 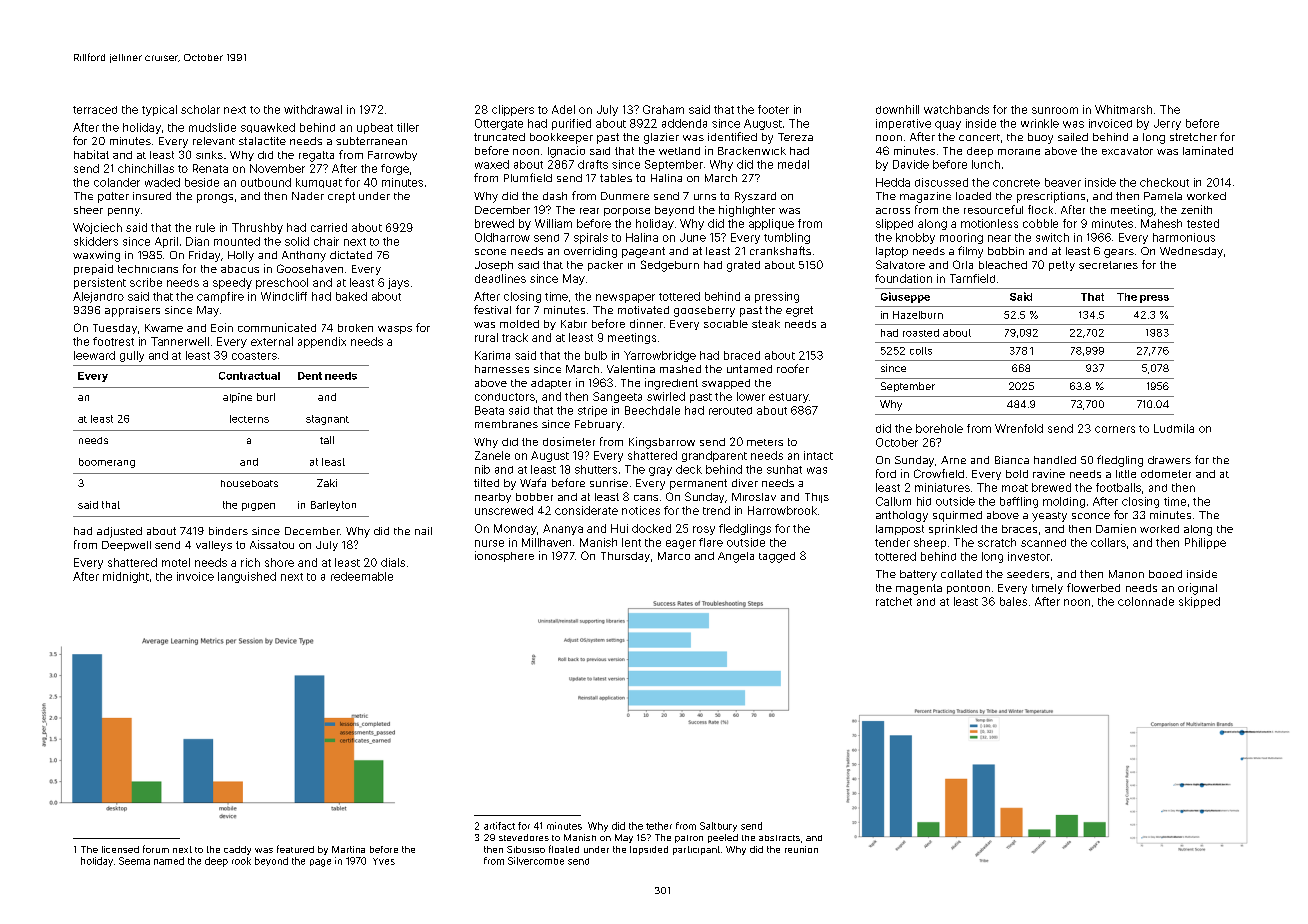 I want to click on Joseph, so click(x=494, y=266).
